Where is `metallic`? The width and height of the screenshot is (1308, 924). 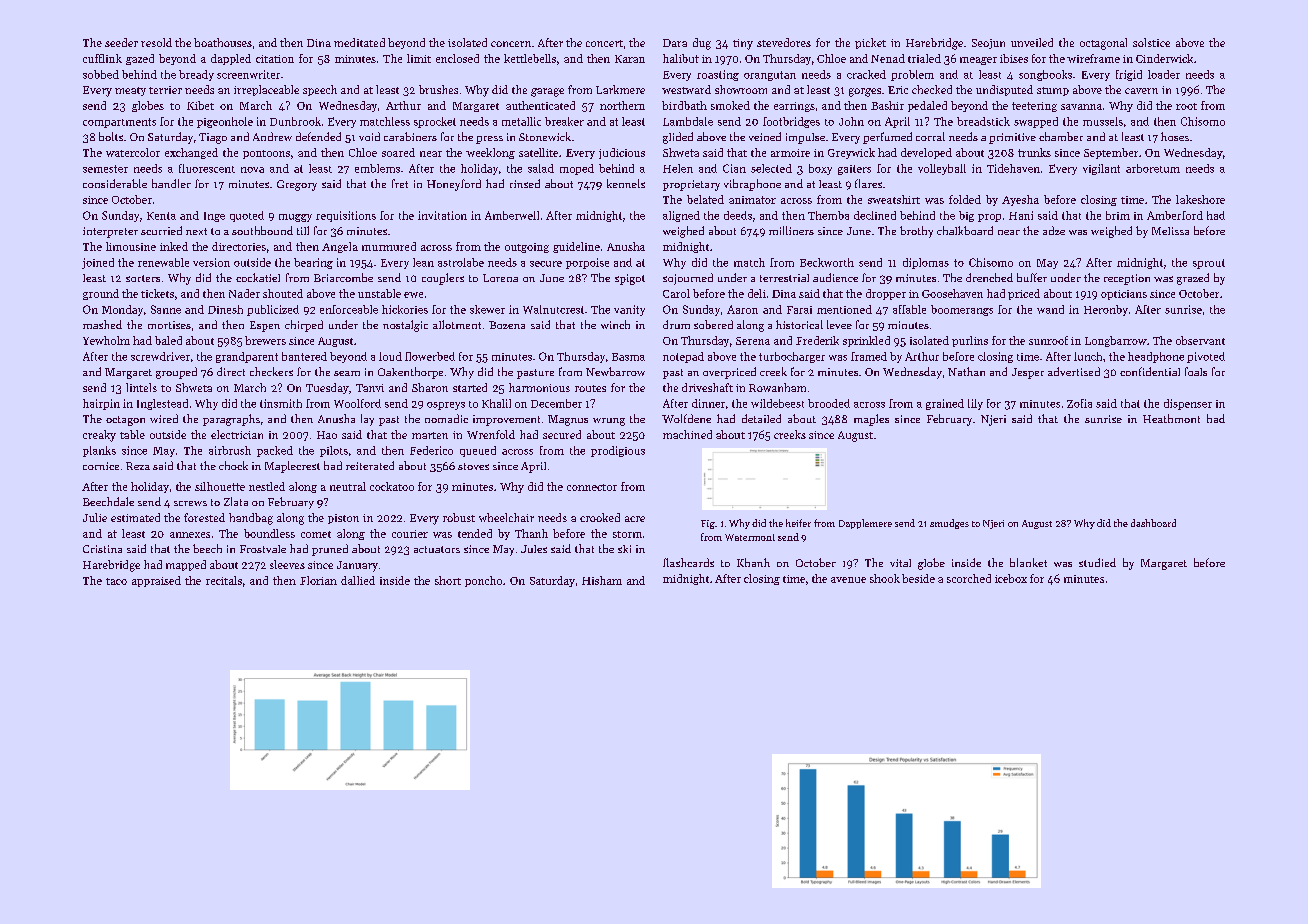 metallic is located at coordinates (521, 121).
